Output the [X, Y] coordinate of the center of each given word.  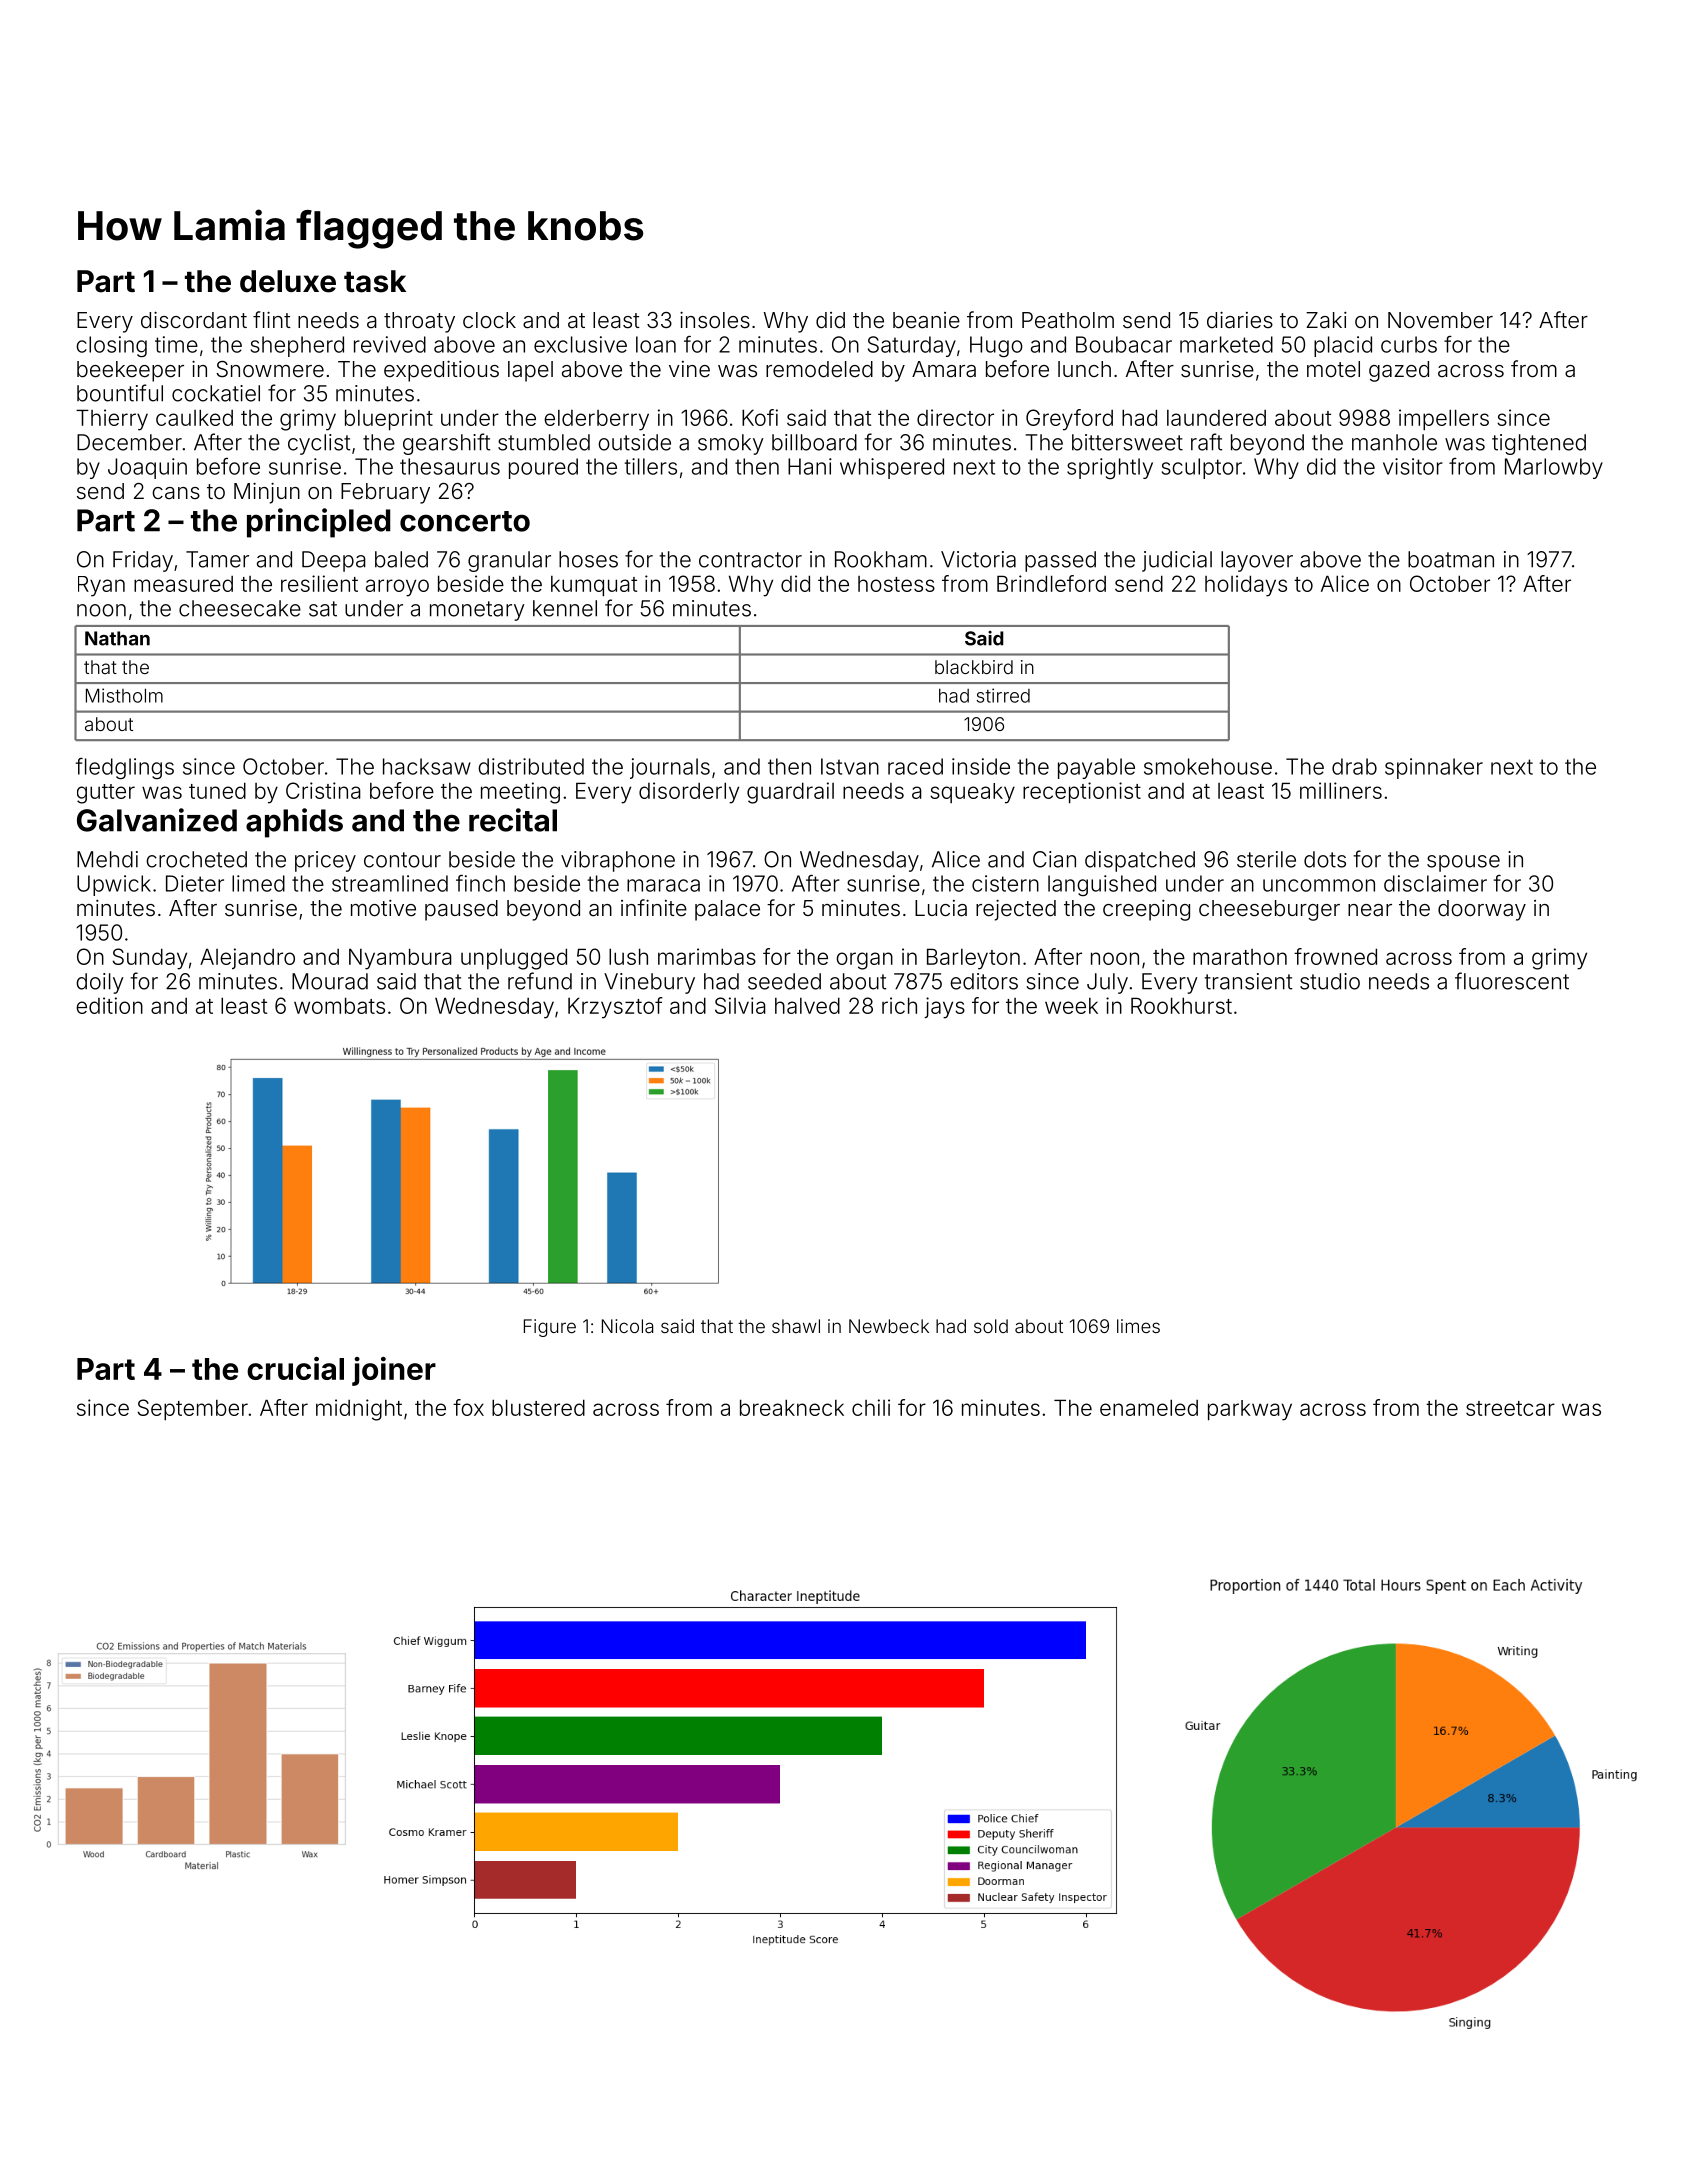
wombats [339, 1005]
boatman [1451, 559]
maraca [663, 885]
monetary [477, 611]
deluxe [288, 281]
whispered [892, 468]
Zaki [1326, 320]
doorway [1482, 910]
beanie [926, 320]
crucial [295, 1368]
